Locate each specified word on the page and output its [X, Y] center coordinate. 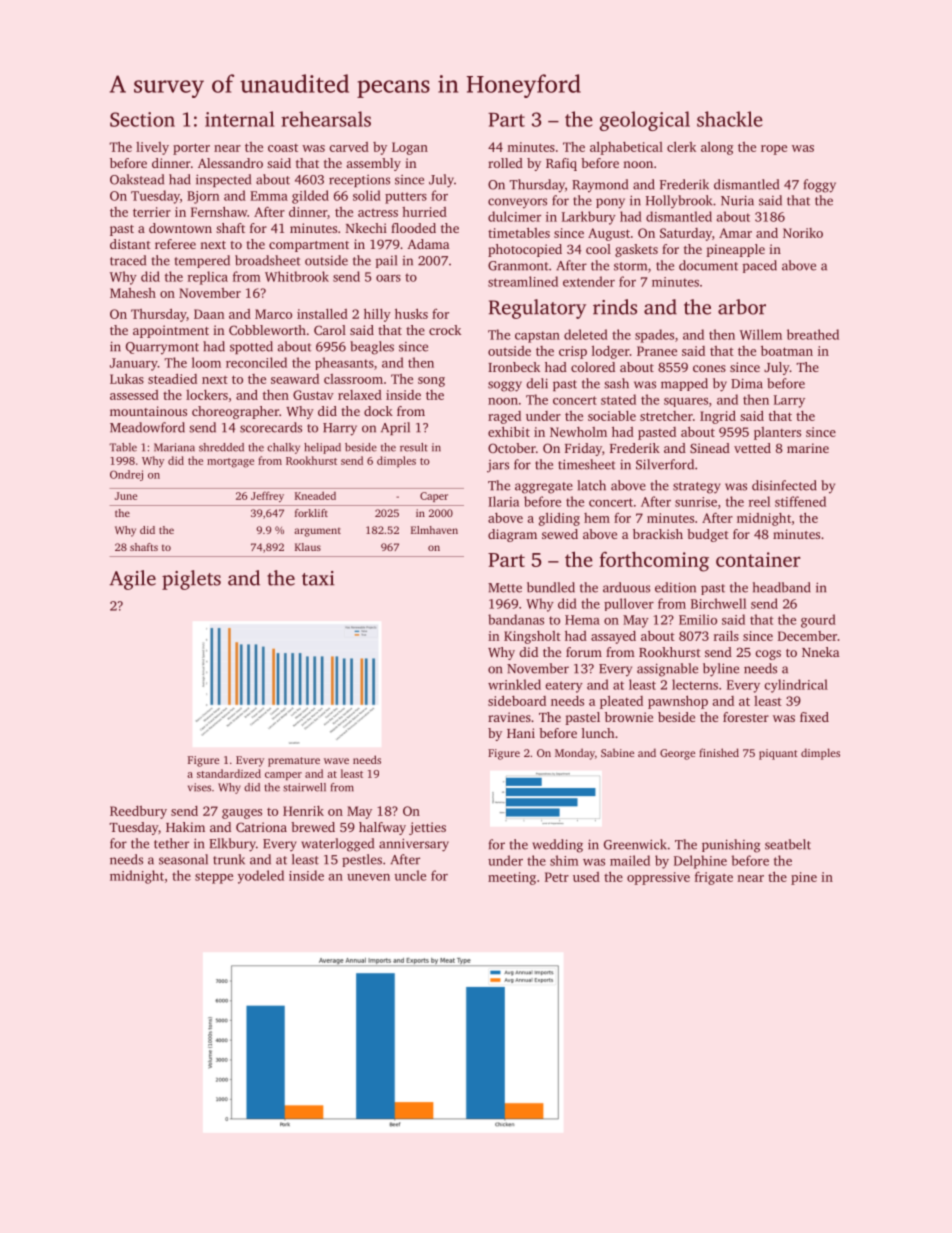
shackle [730, 119]
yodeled [261, 877]
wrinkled [514, 684]
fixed [814, 717]
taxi [318, 578]
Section [142, 119]
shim [564, 860]
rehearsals [326, 119]
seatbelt [788, 844]
